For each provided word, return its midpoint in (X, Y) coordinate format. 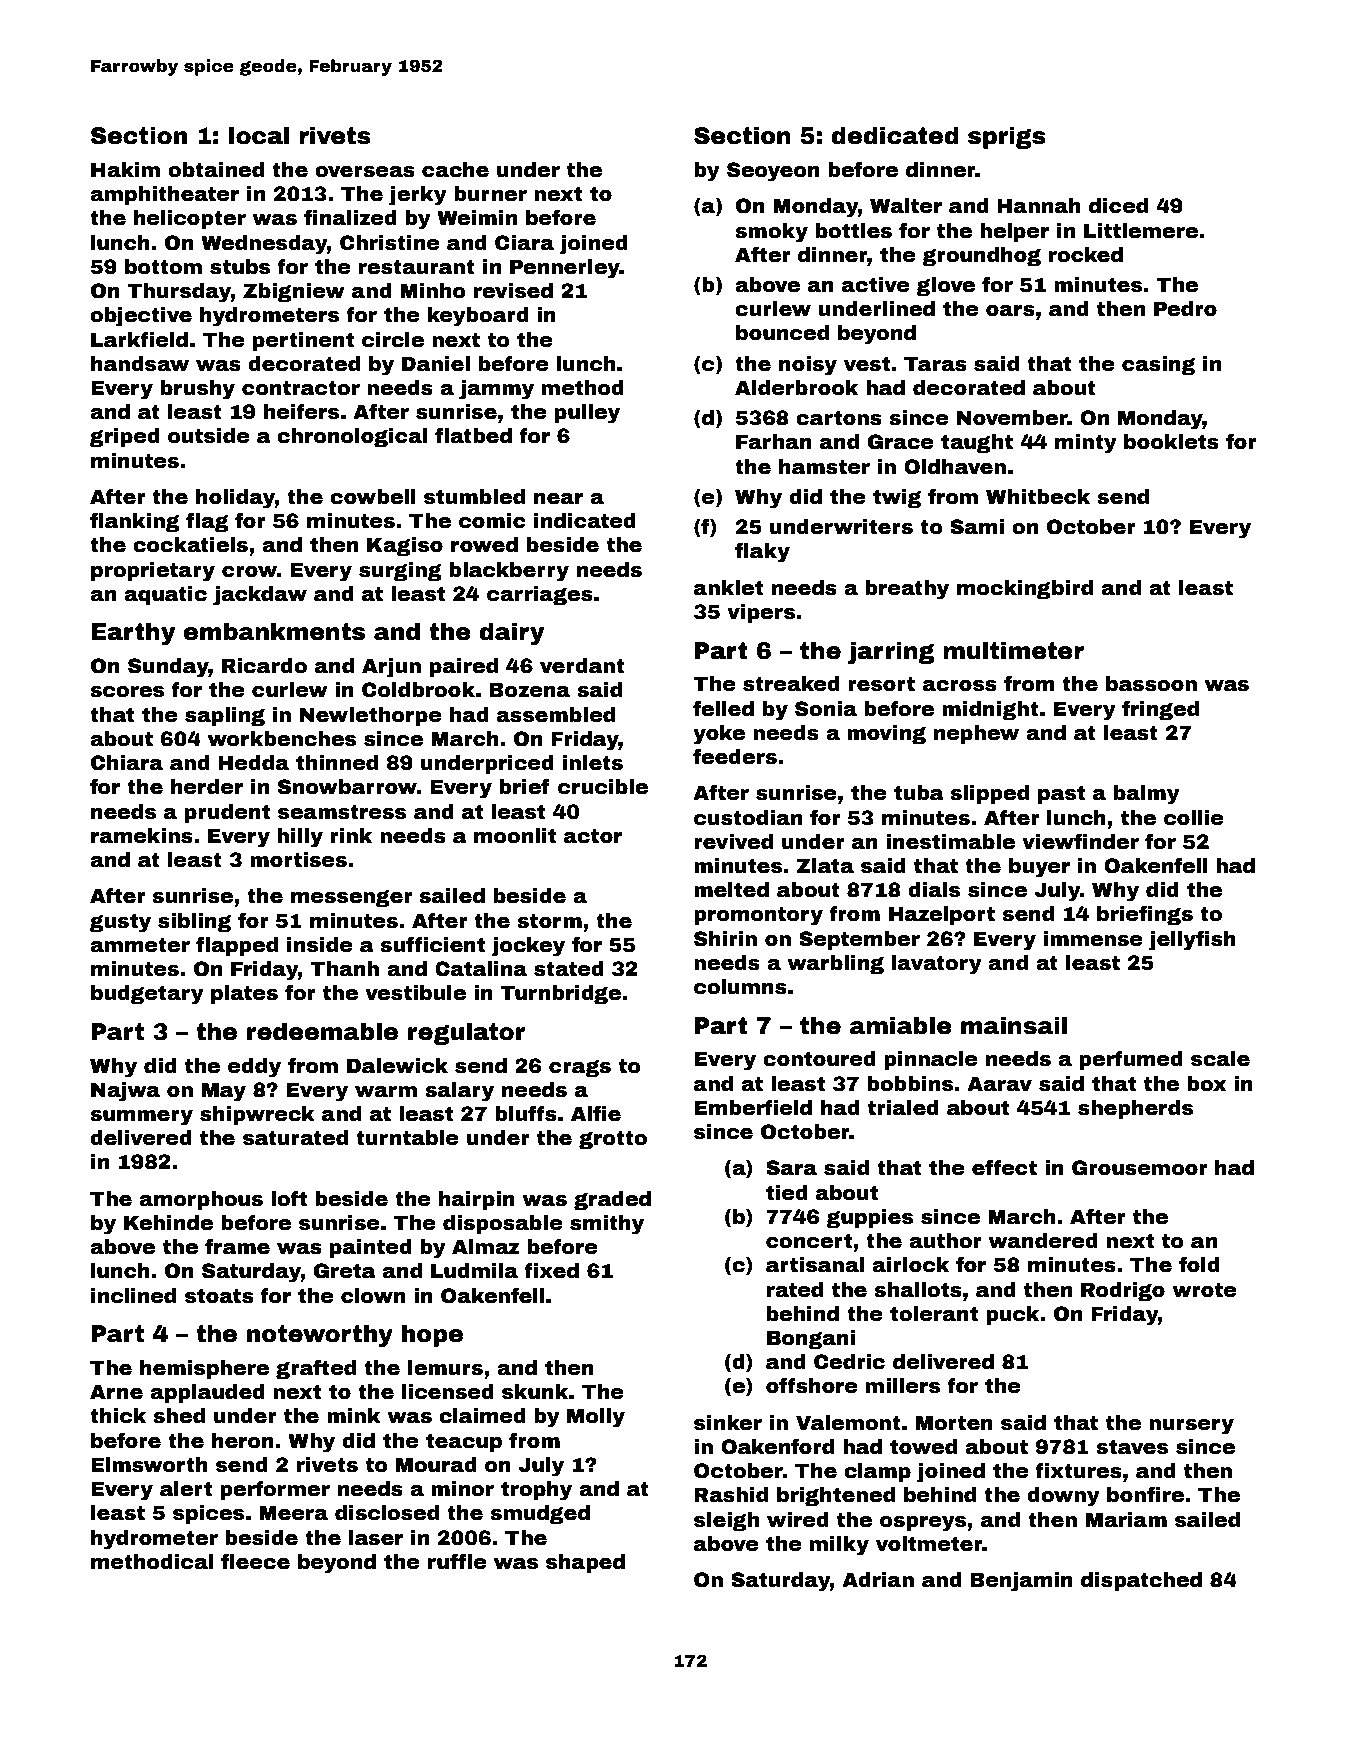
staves (1132, 1447)
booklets (1171, 442)
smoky (771, 233)
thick (118, 1416)
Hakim (125, 170)
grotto (613, 1139)
